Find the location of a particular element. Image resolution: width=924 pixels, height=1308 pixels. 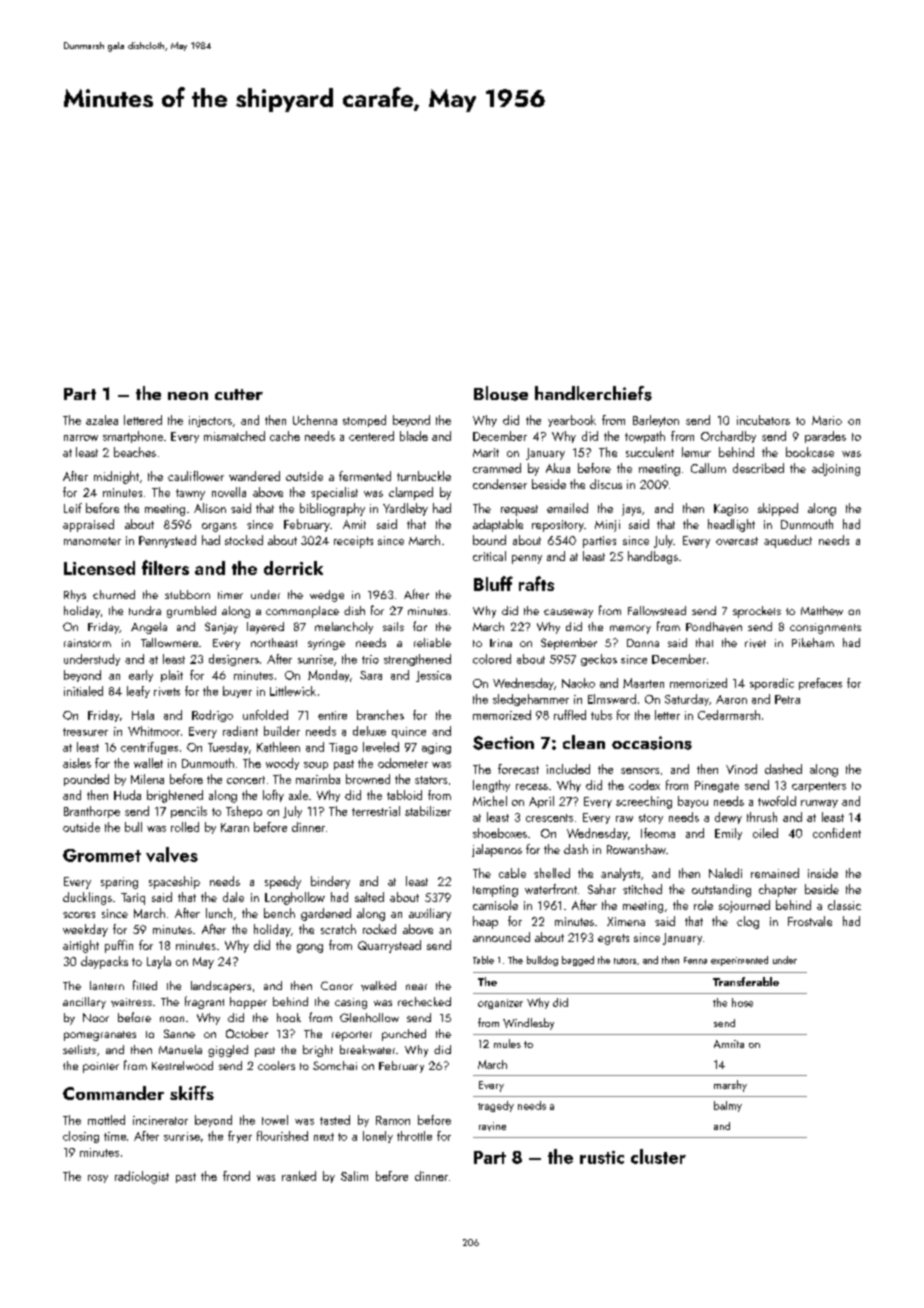

Blouse is located at coordinates (501, 393).
